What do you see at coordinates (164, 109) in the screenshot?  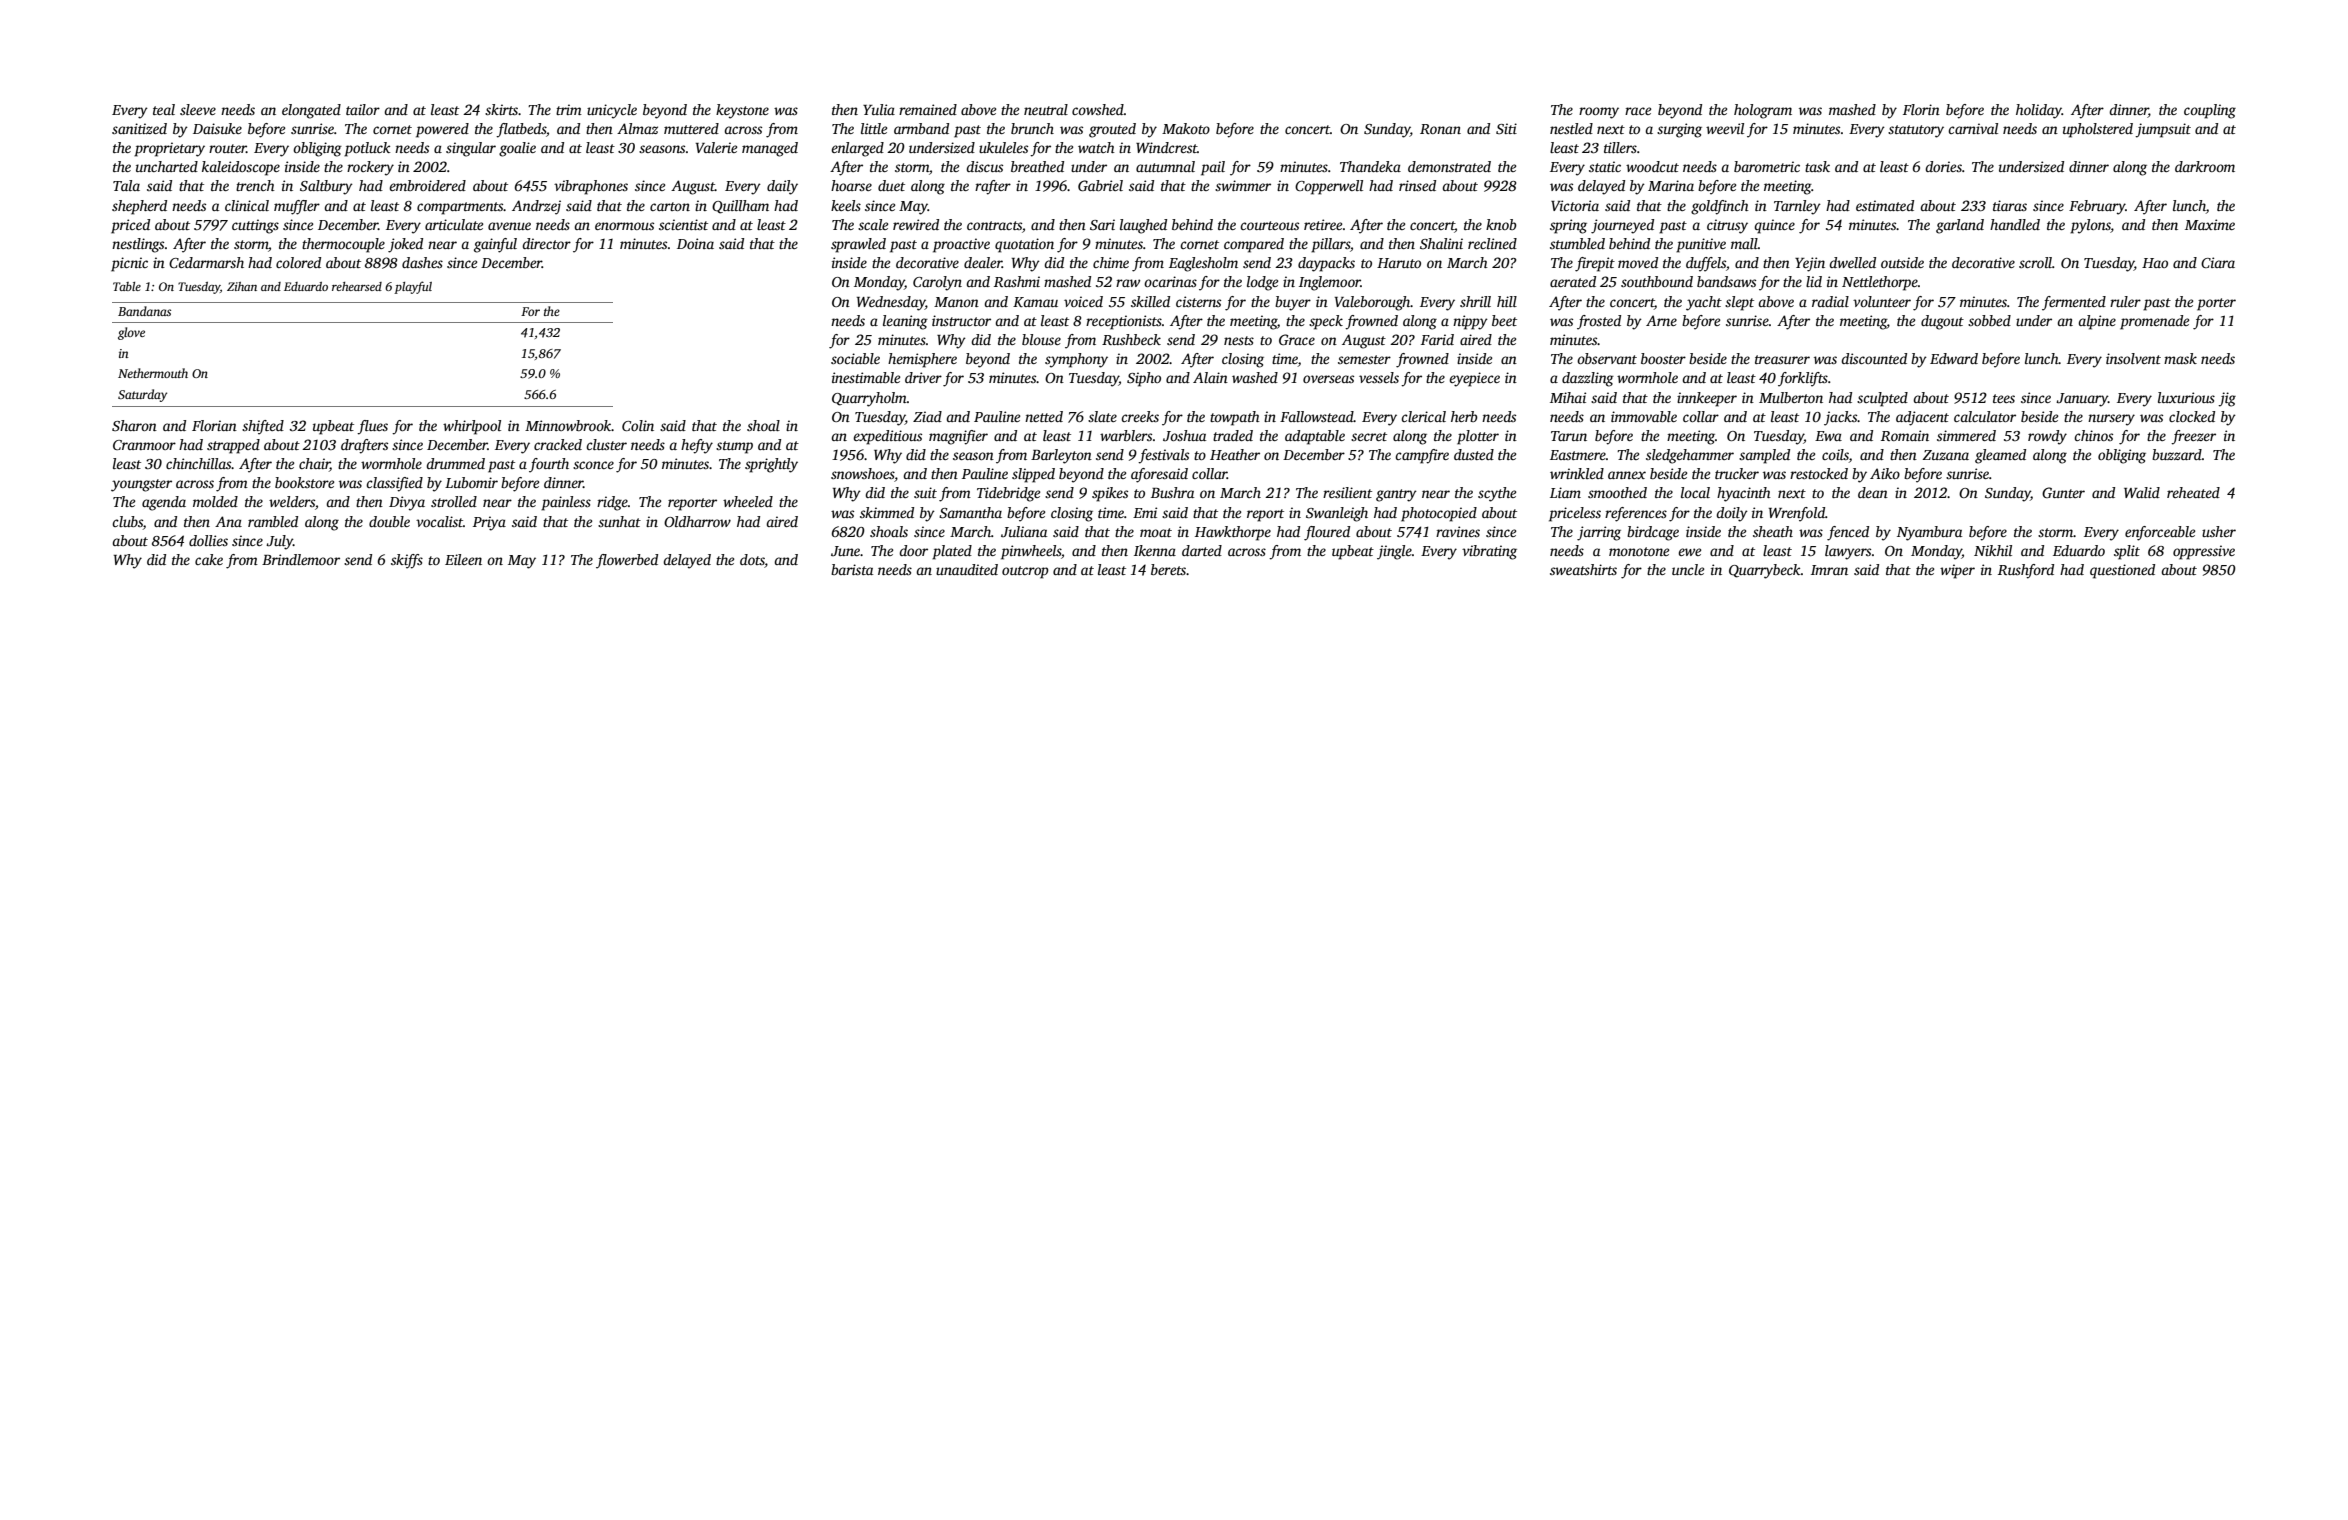 I see `teal` at bounding box center [164, 109].
